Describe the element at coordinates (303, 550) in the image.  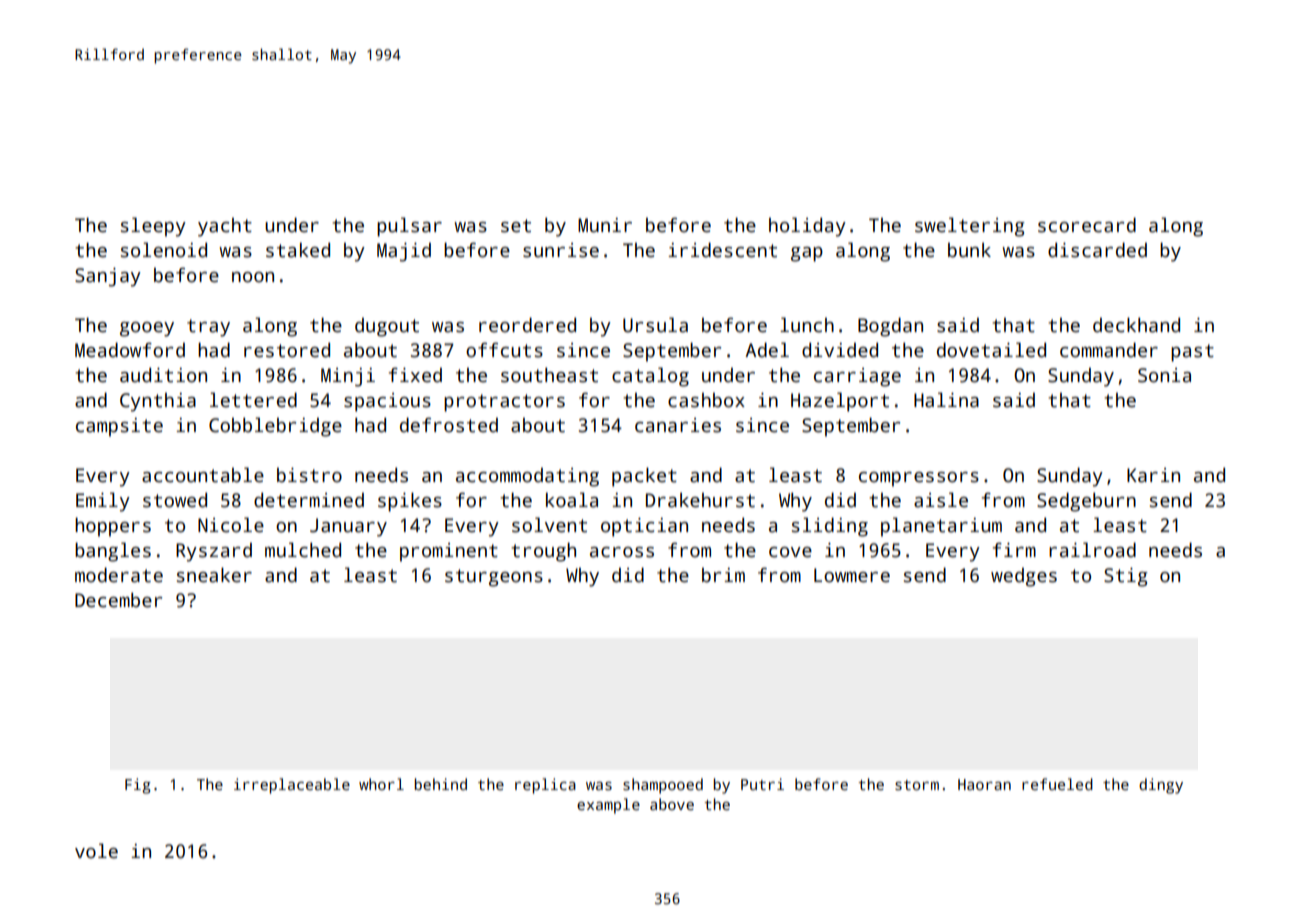
I see `mulched` at that location.
